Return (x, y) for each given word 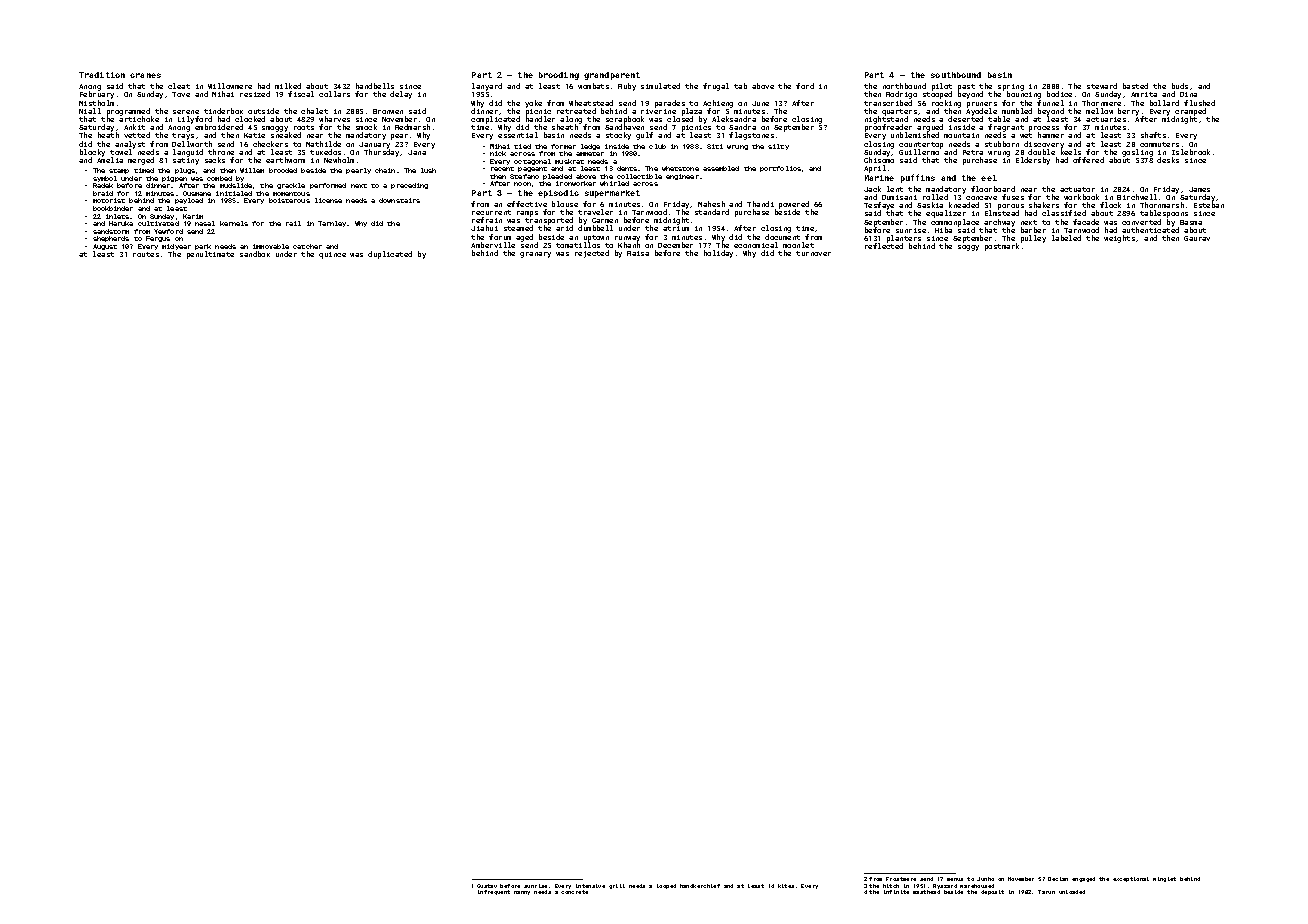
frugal (716, 87)
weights (1119, 239)
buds (1180, 86)
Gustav (487, 886)
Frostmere (901, 879)
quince (332, 255)
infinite (896, 892)
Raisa (638, 253)
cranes (145, 75)
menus (955, 879)
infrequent (494, 892)
